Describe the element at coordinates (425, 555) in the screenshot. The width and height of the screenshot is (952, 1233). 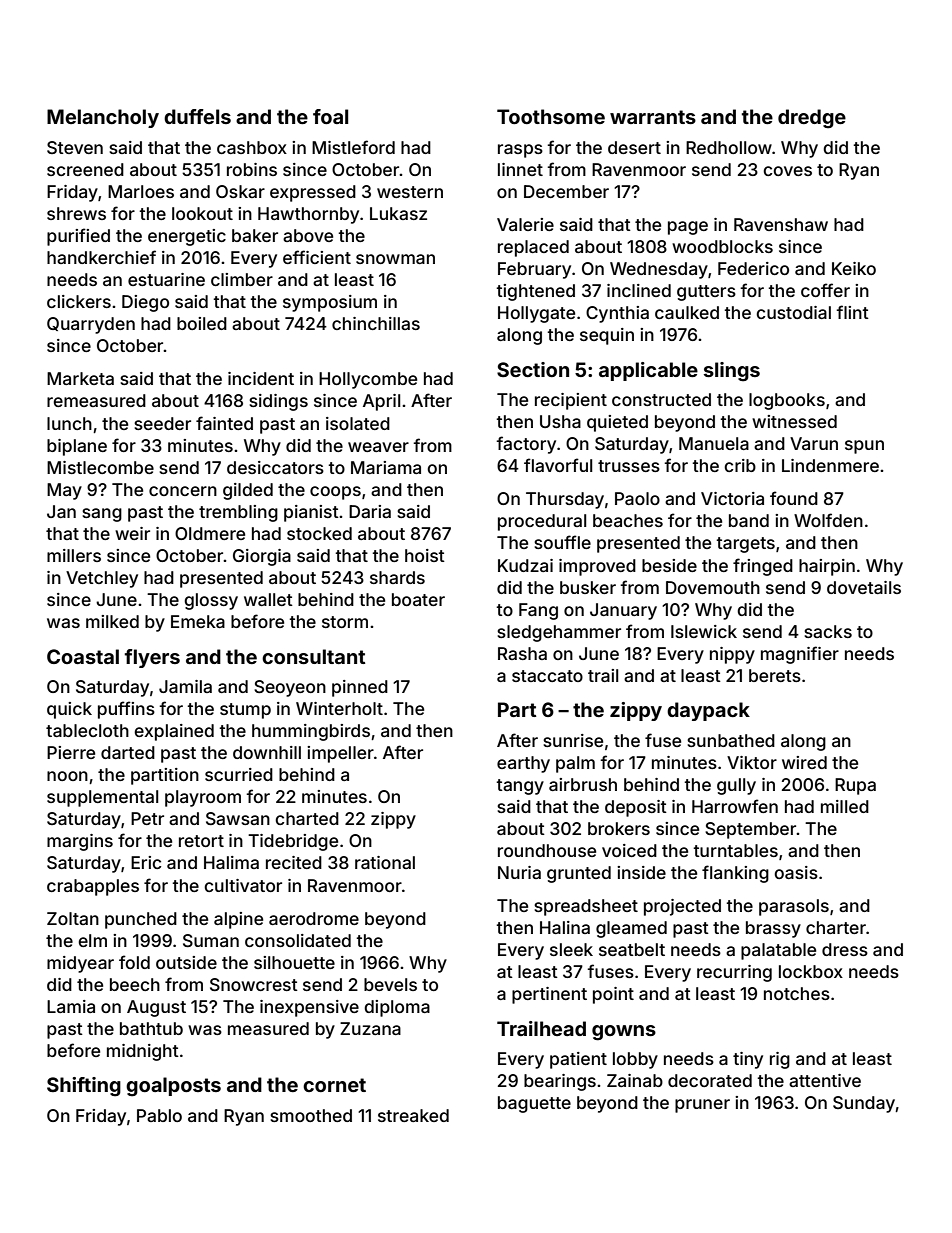
I see `hoist` at that location.
